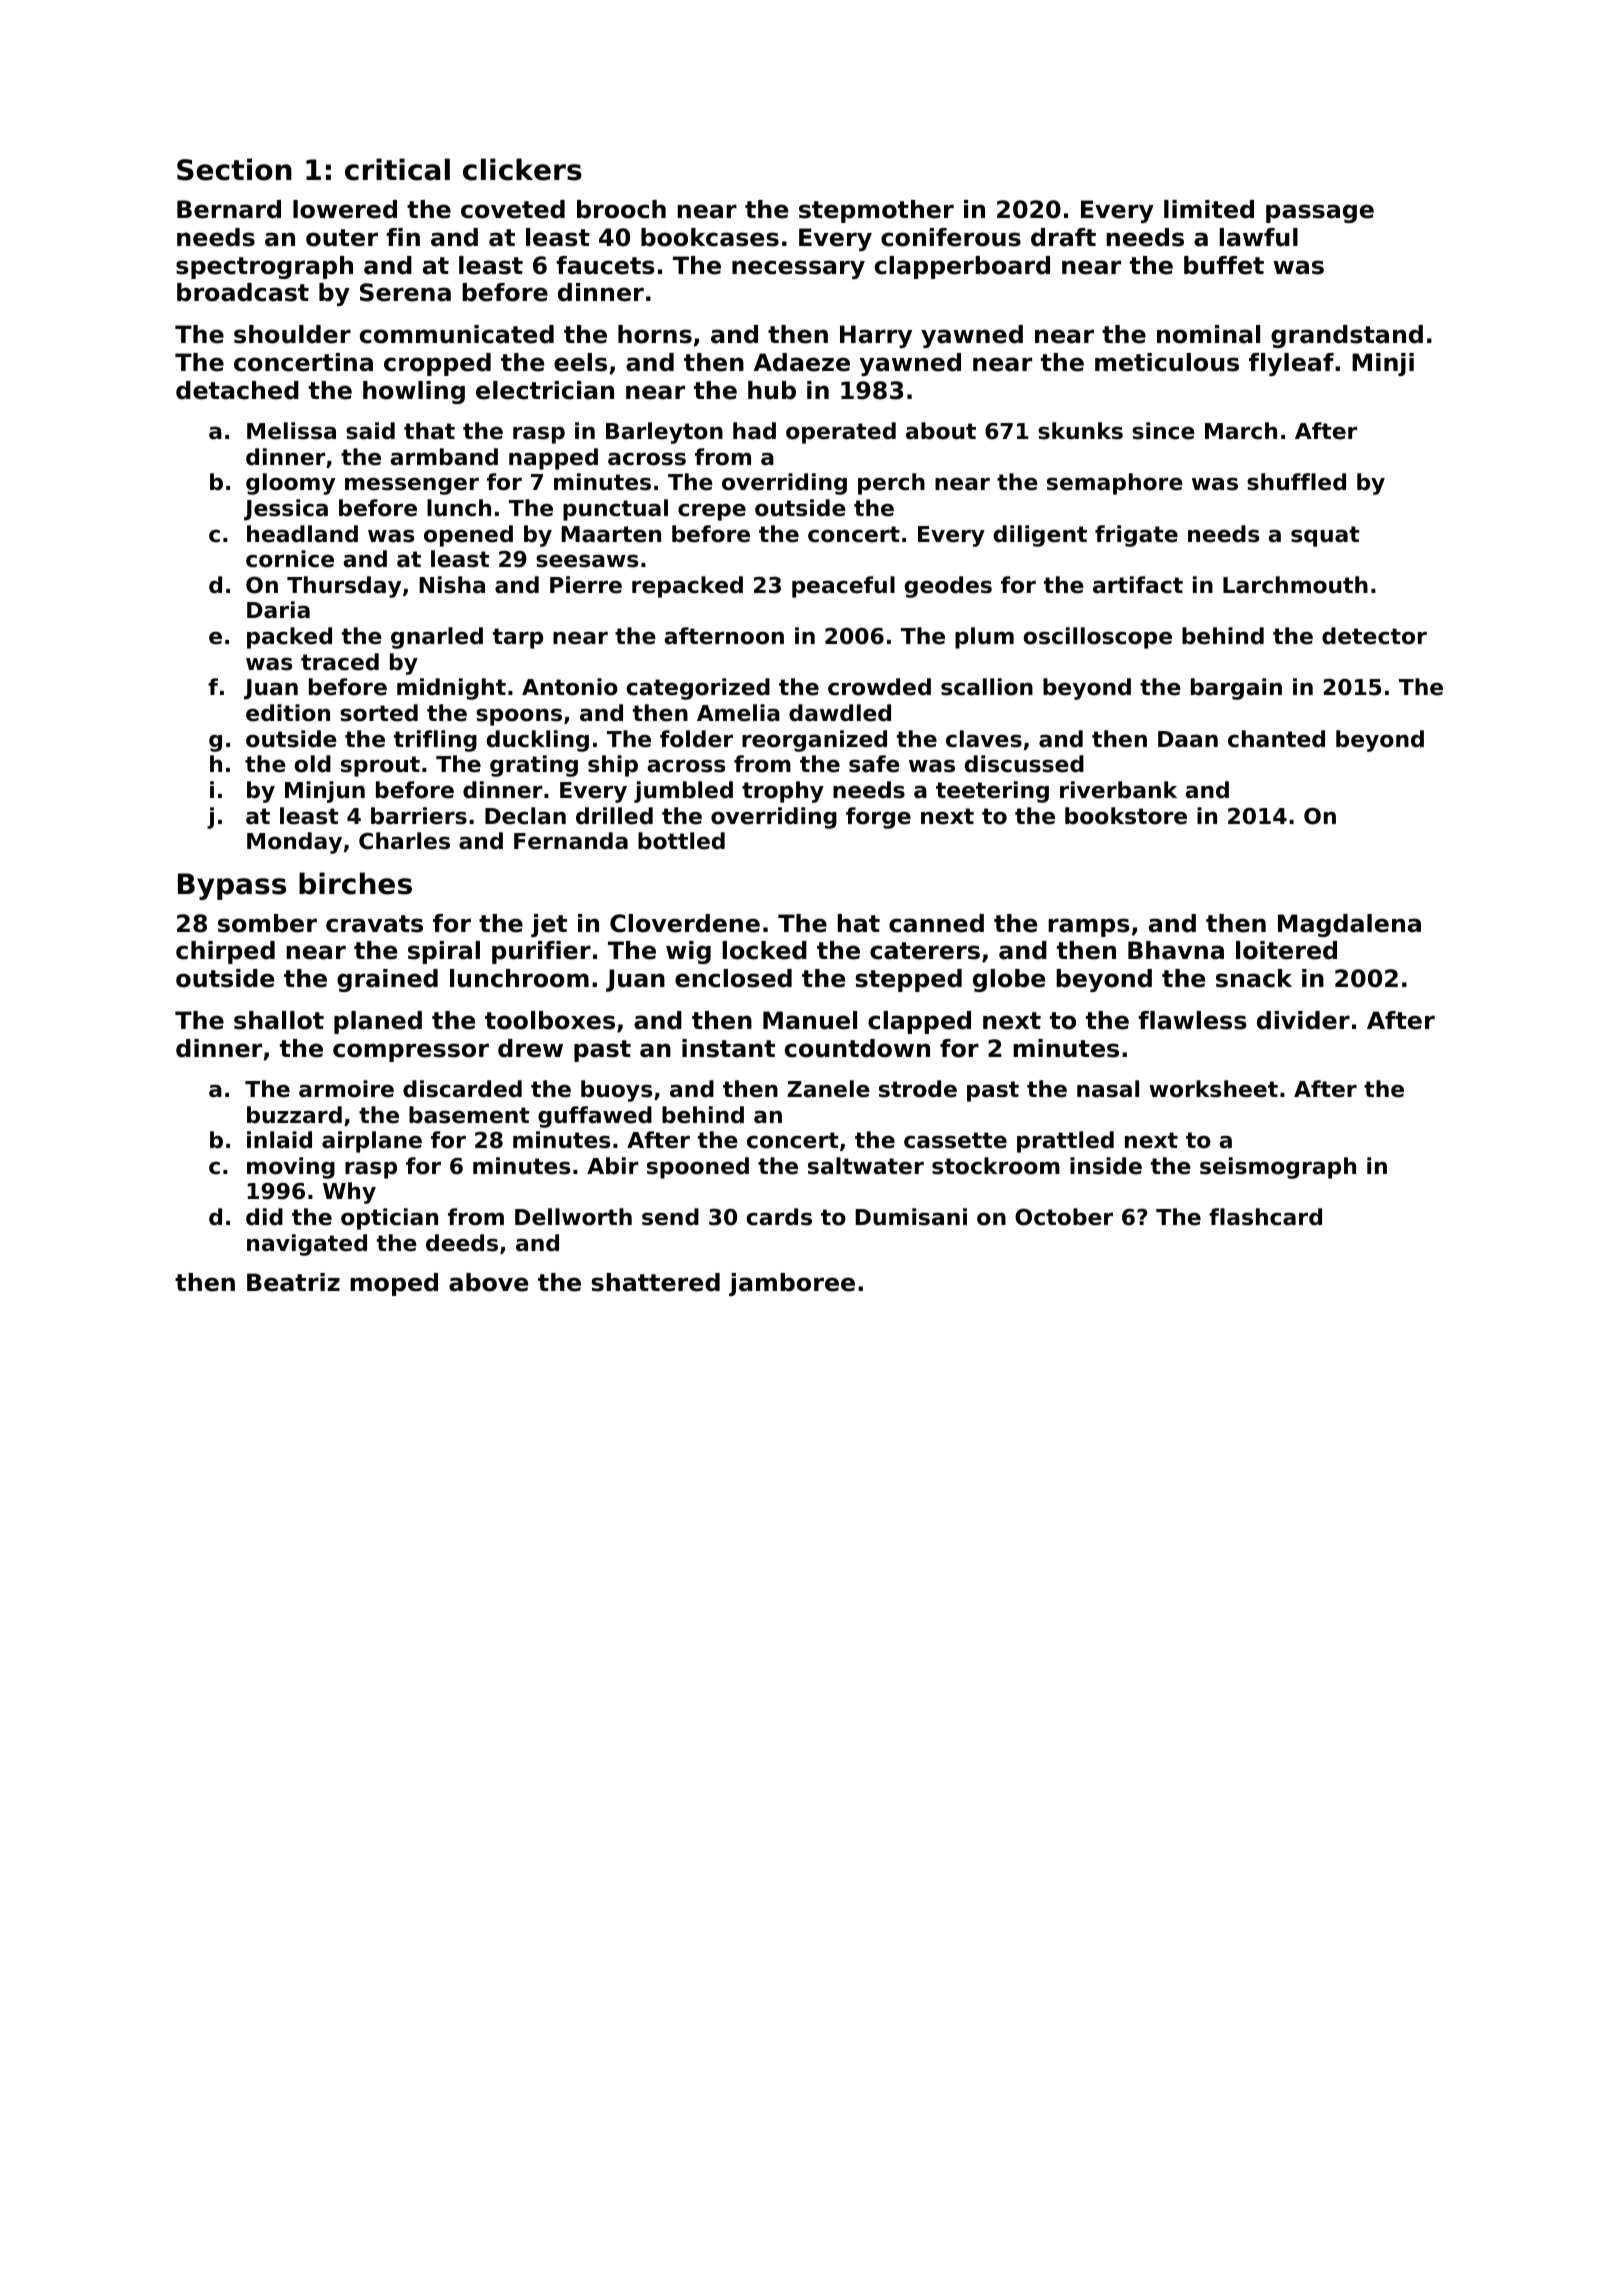 Image resolution: width=1620 pixels, height=2292 pixels. Describe the element at coordinates (1192, 1020) in the screenshot. I see `flawless` at that location.
